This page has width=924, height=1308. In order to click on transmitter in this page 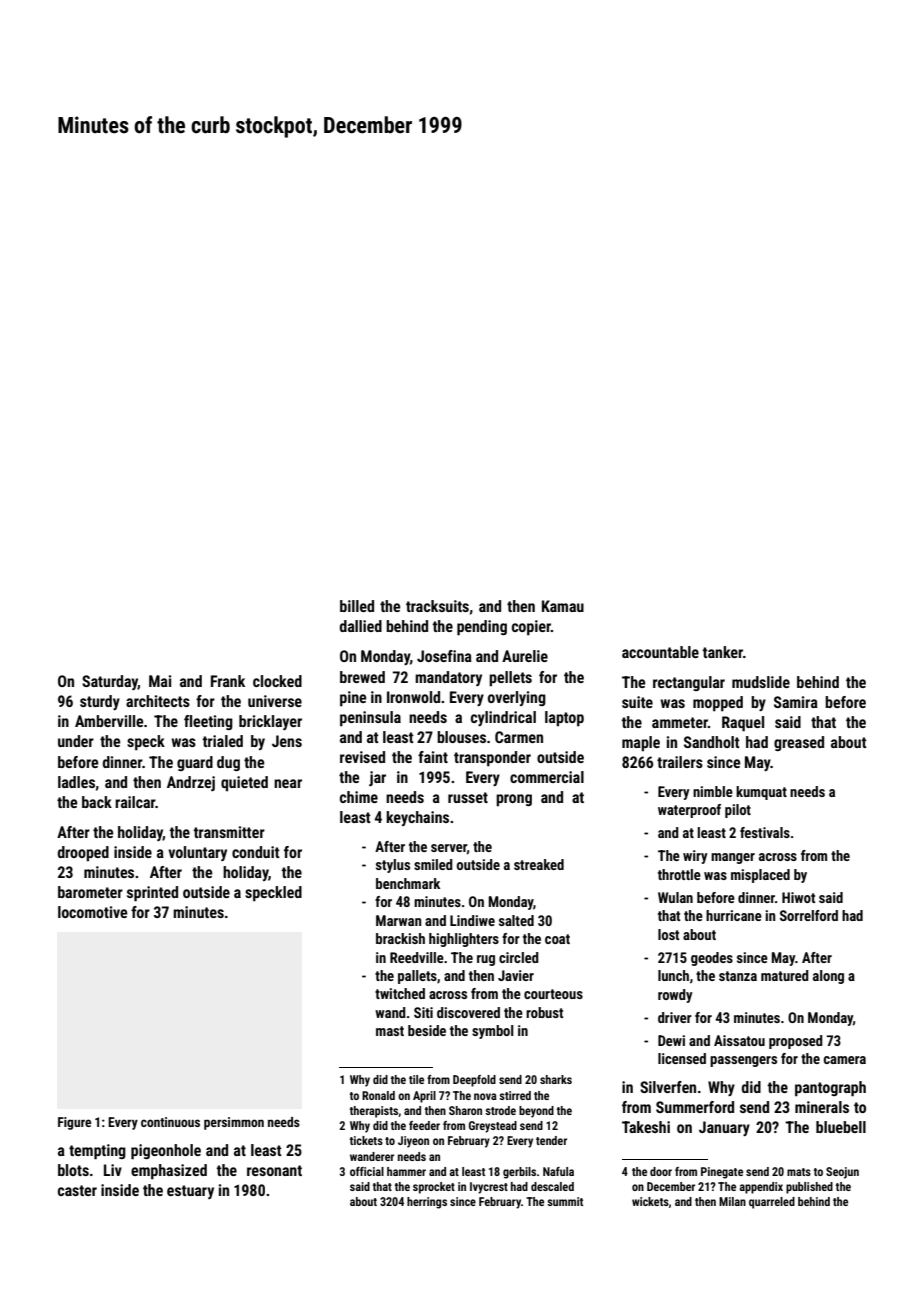, I will do `click(229, 832)`.
